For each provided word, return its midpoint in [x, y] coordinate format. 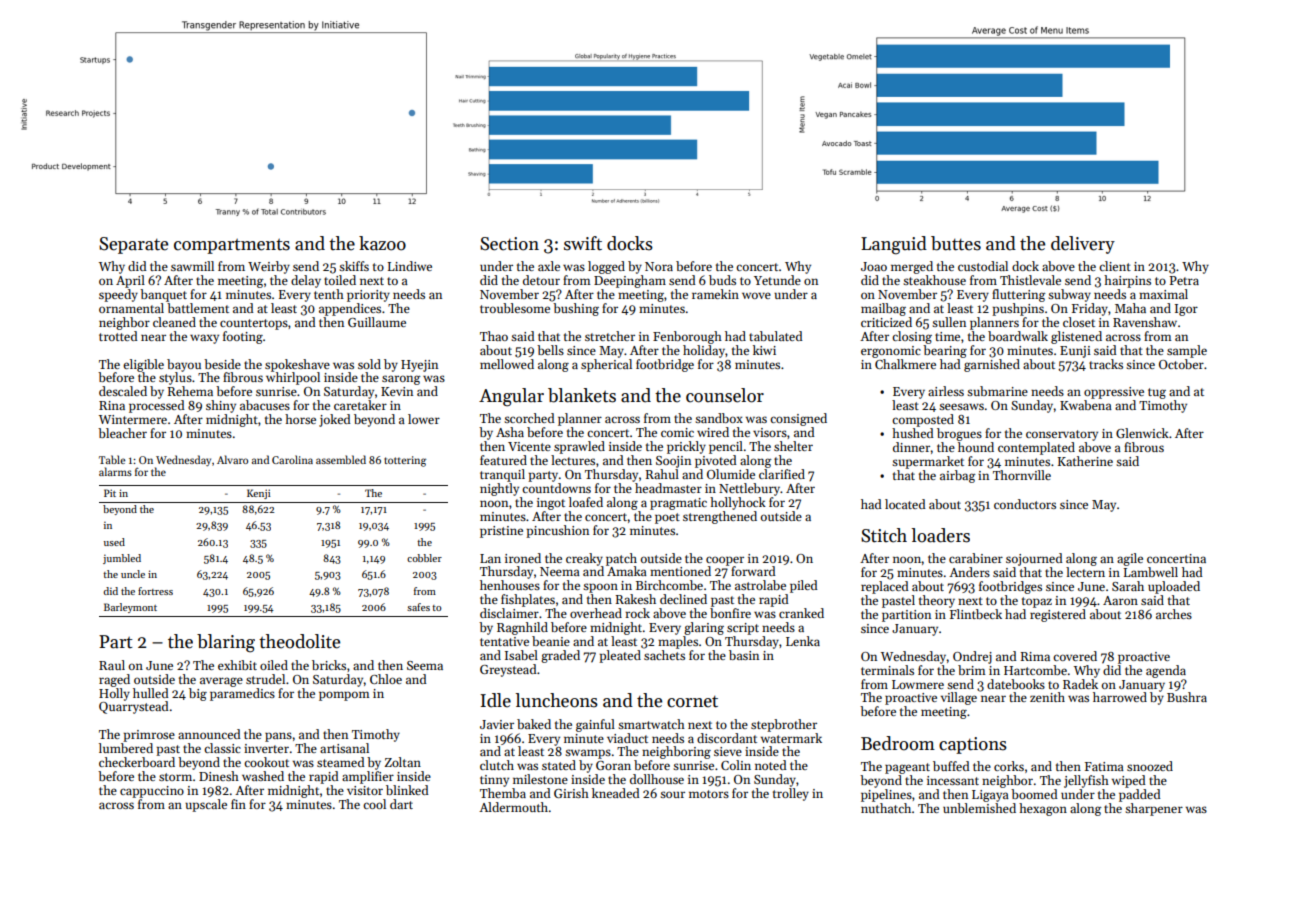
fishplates [528, 600]
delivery [1083, 245]
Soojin [673, 462]
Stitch [884, 535]
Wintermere [133, 419]
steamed [341, 762]
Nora [659, 266]
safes [418, 607]
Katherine [1085, 461]
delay [306, 281]
